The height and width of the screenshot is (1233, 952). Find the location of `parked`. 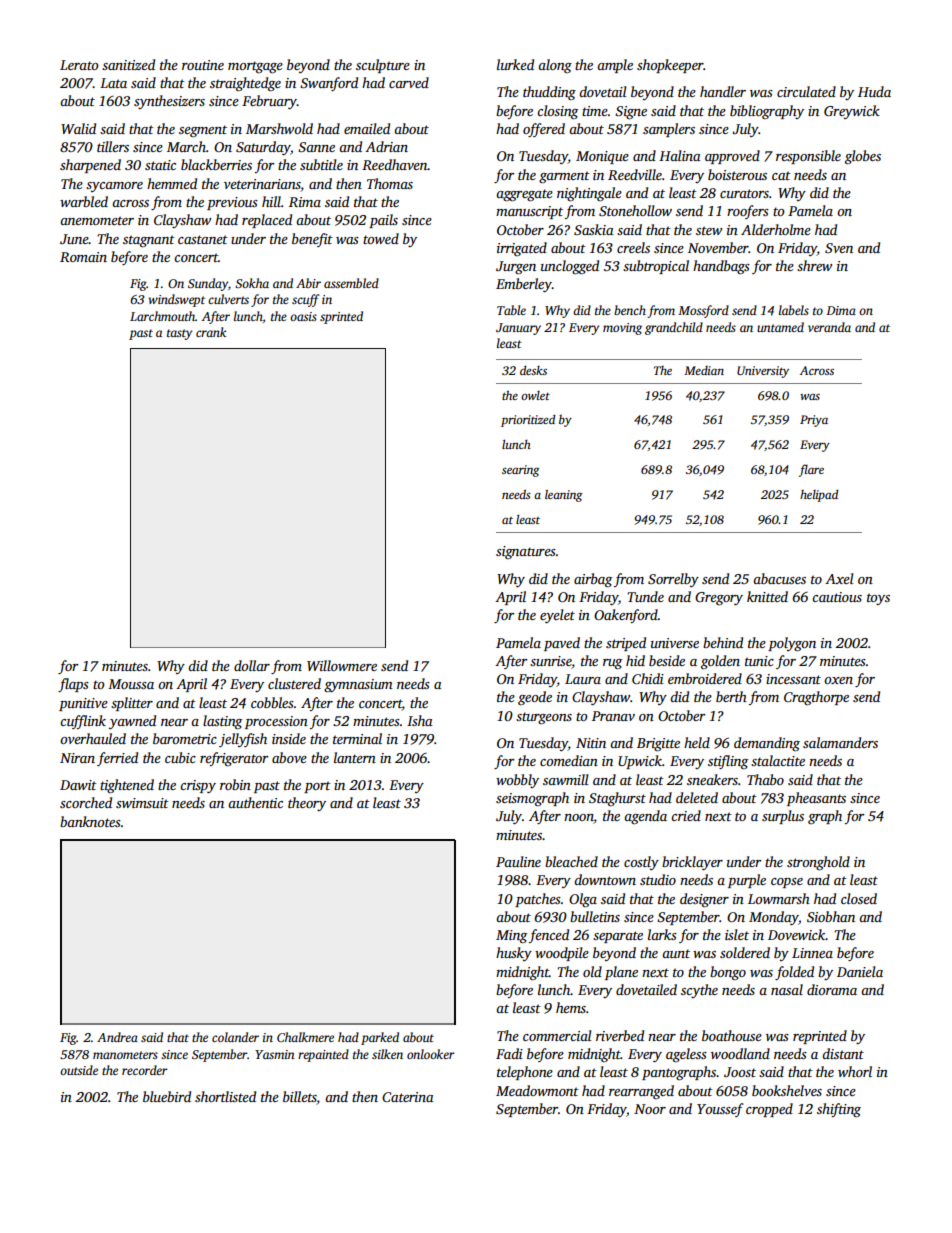

parked is located at coordinates (380, 1038).
